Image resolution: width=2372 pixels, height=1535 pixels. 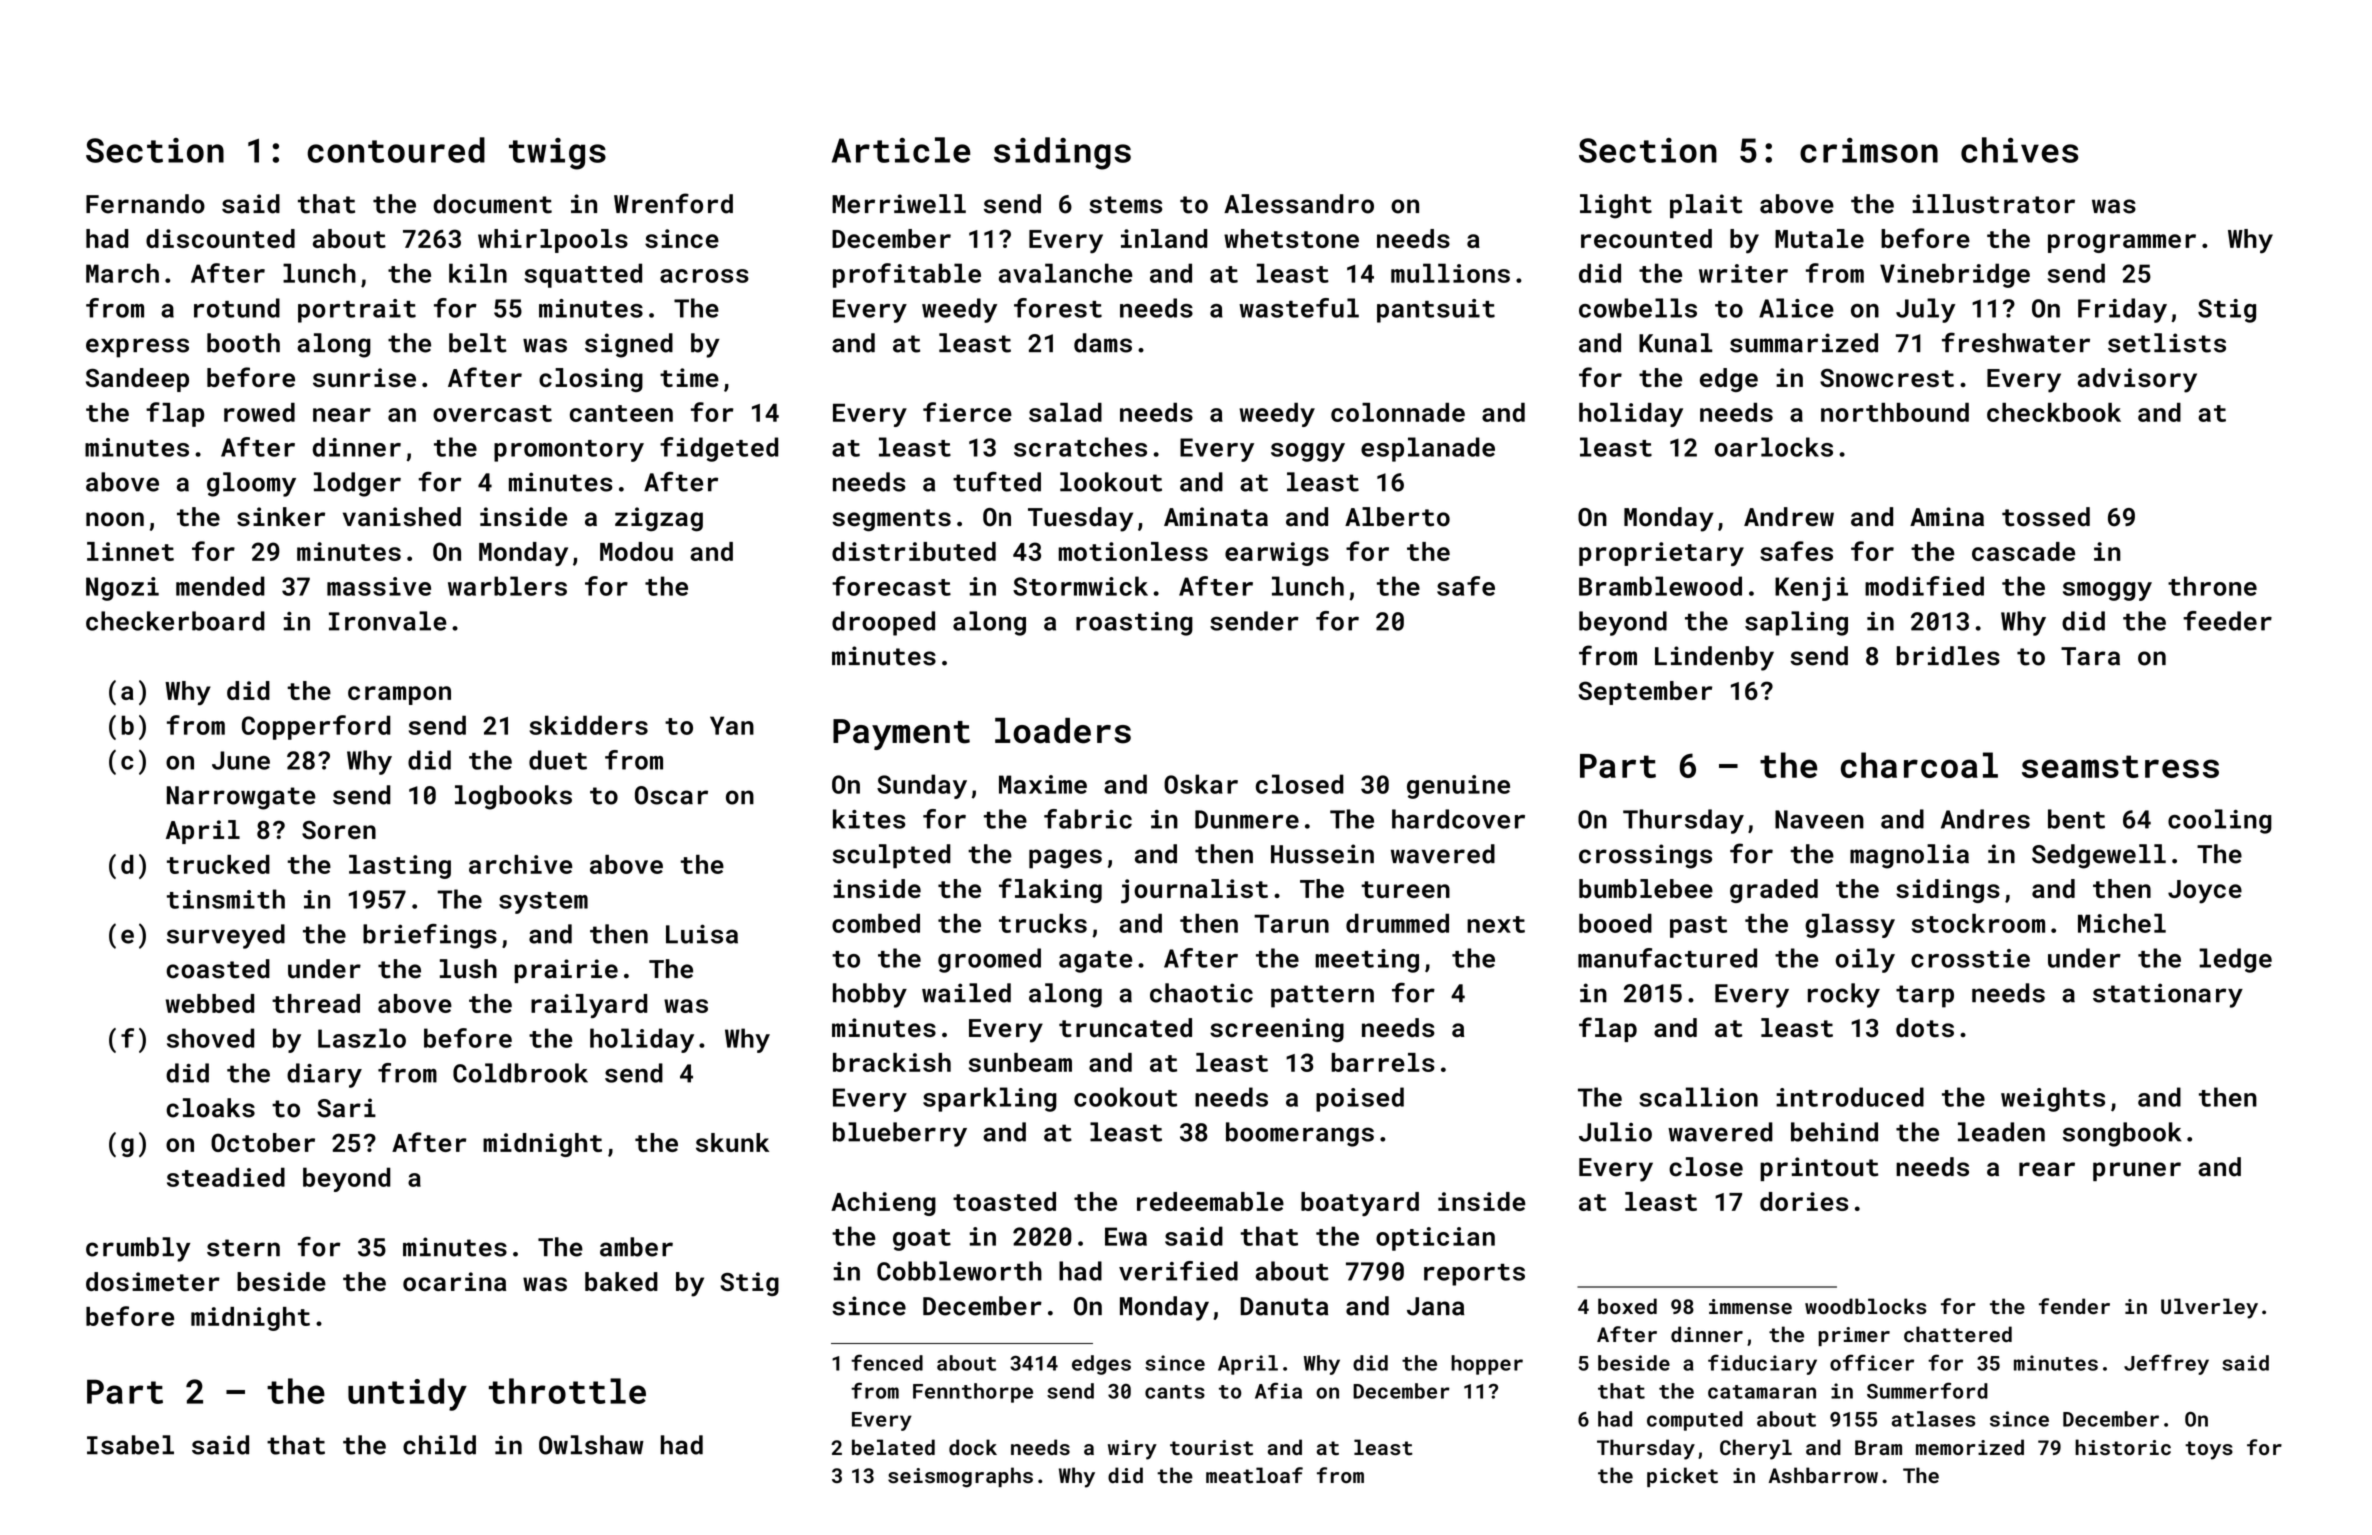 What do you see at coordinates (2019, 150) in the image?
I see `chives` at bounding box center [2019, 150].
